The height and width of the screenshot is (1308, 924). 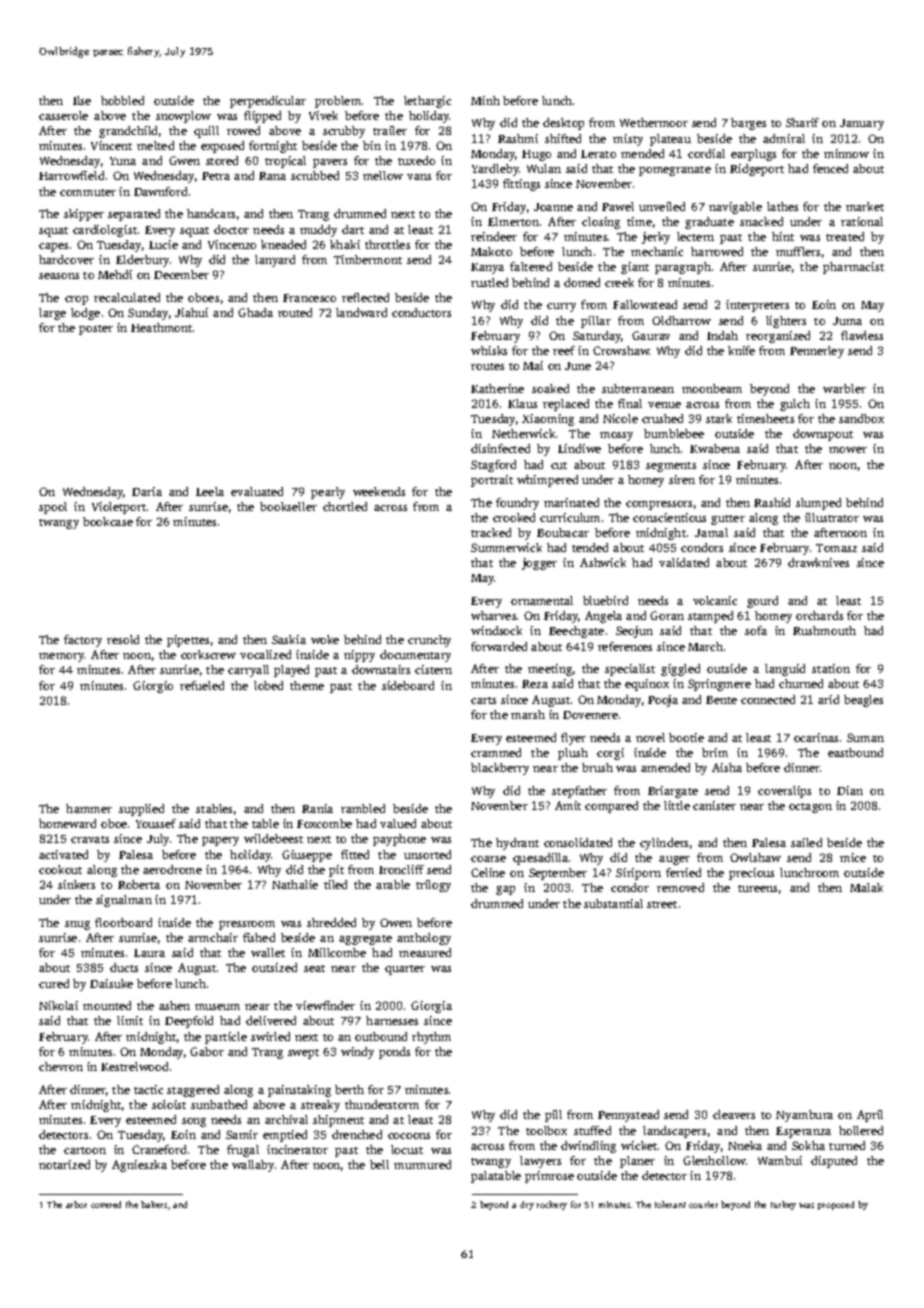 What do you see at coordinates (53, 508) in the screenshot?
I see `spool` at bounding box center [53, 508].
